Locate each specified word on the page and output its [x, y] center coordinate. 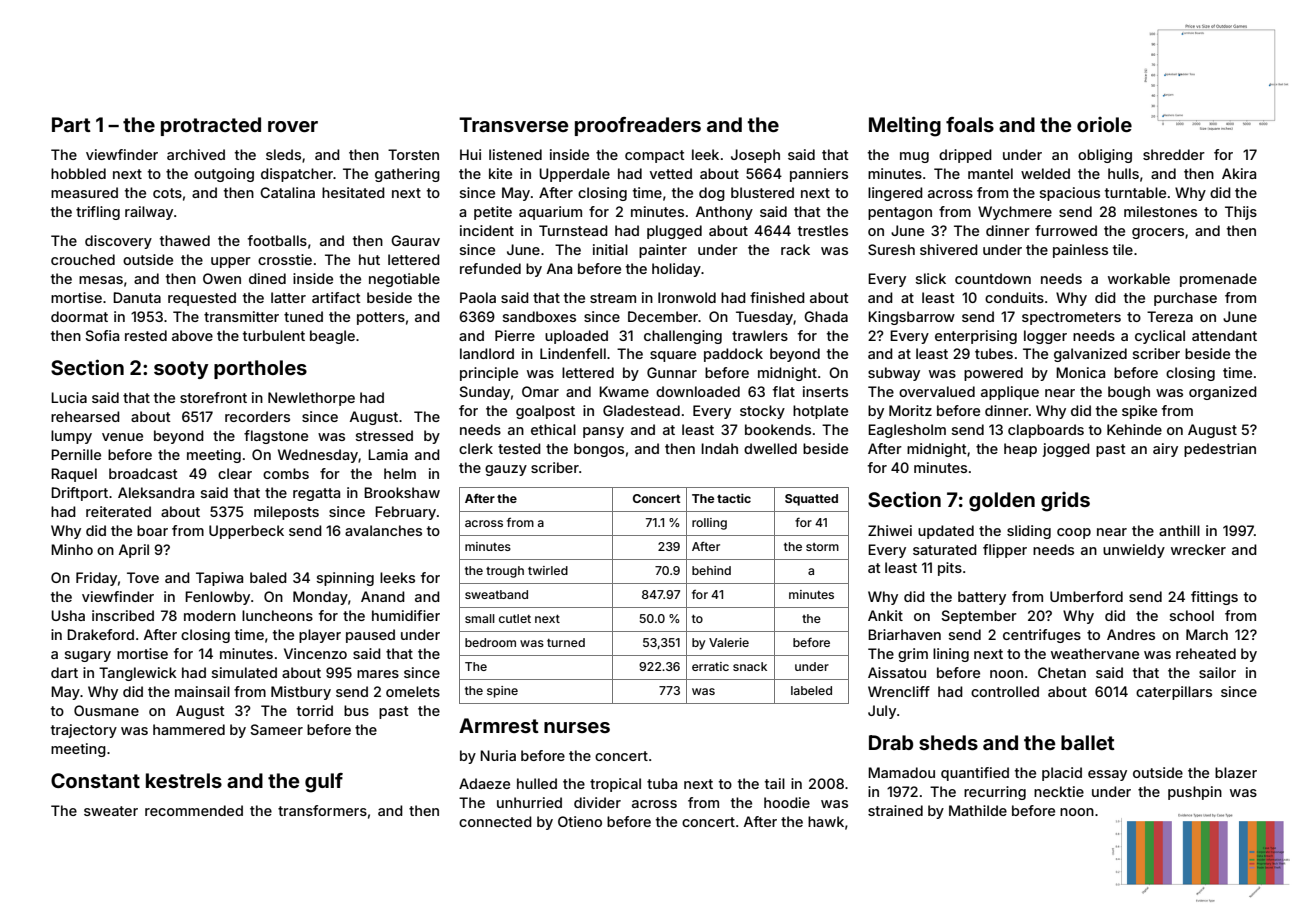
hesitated [353, 192]
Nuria [498, 755]
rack [795, 249]
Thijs [1241, 213]
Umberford [1086, 596]
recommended [194, 810]
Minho [72, 549]
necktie [1059, 791]
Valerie [729, 642]
